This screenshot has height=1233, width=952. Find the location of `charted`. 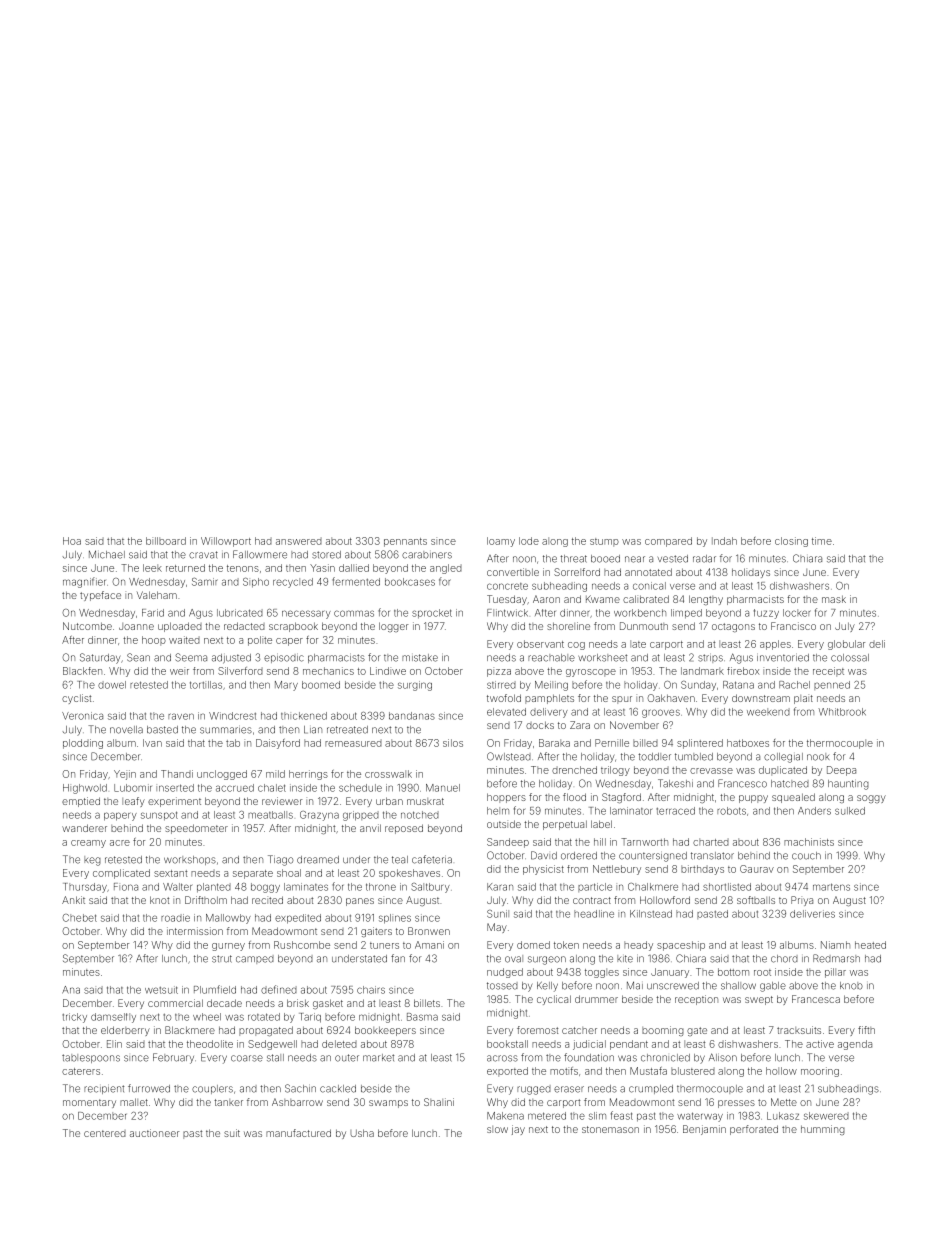

charted is located at coordinates (711, 842).
